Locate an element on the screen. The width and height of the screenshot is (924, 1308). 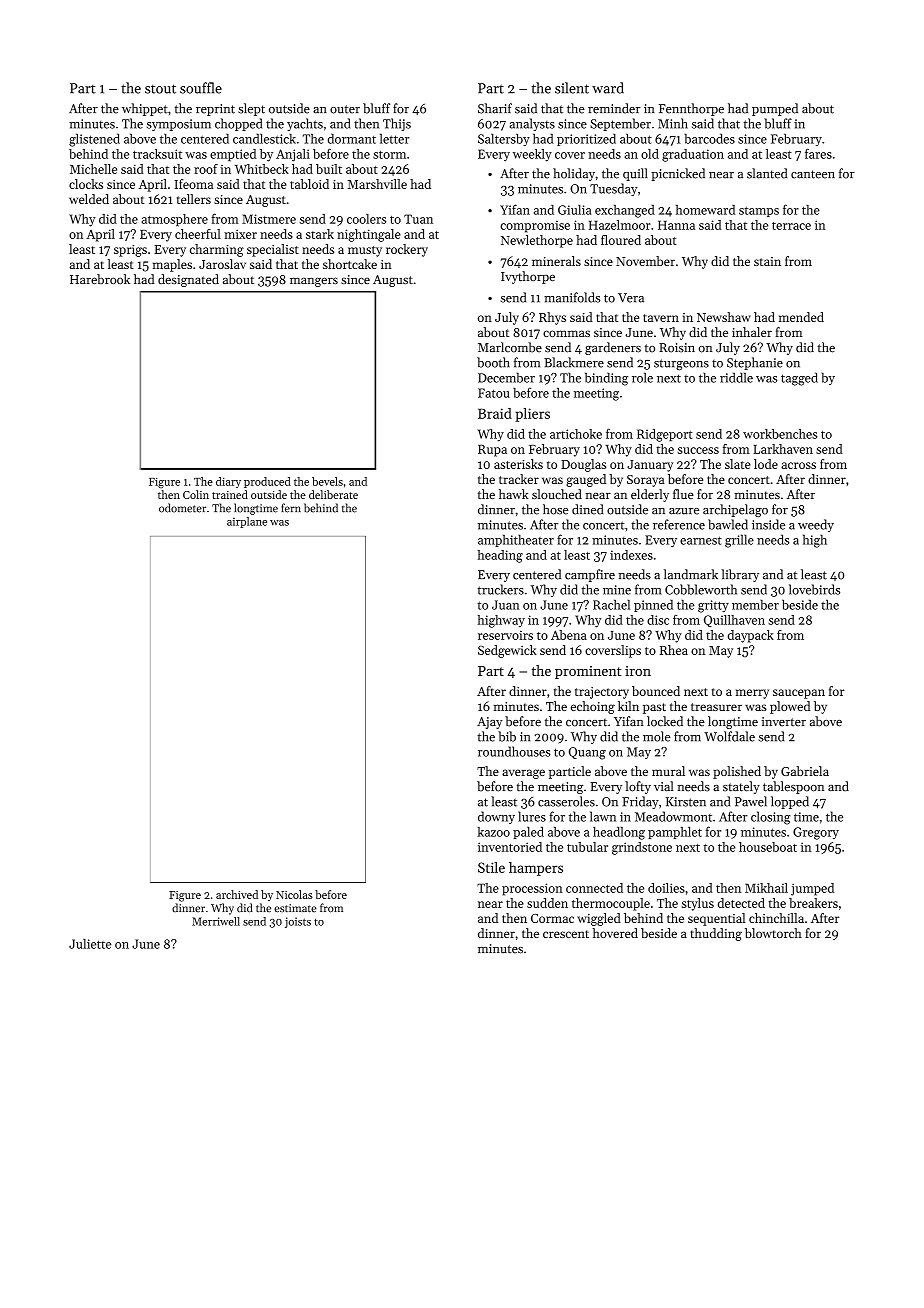
merry is located at coordinates (752, 694).
